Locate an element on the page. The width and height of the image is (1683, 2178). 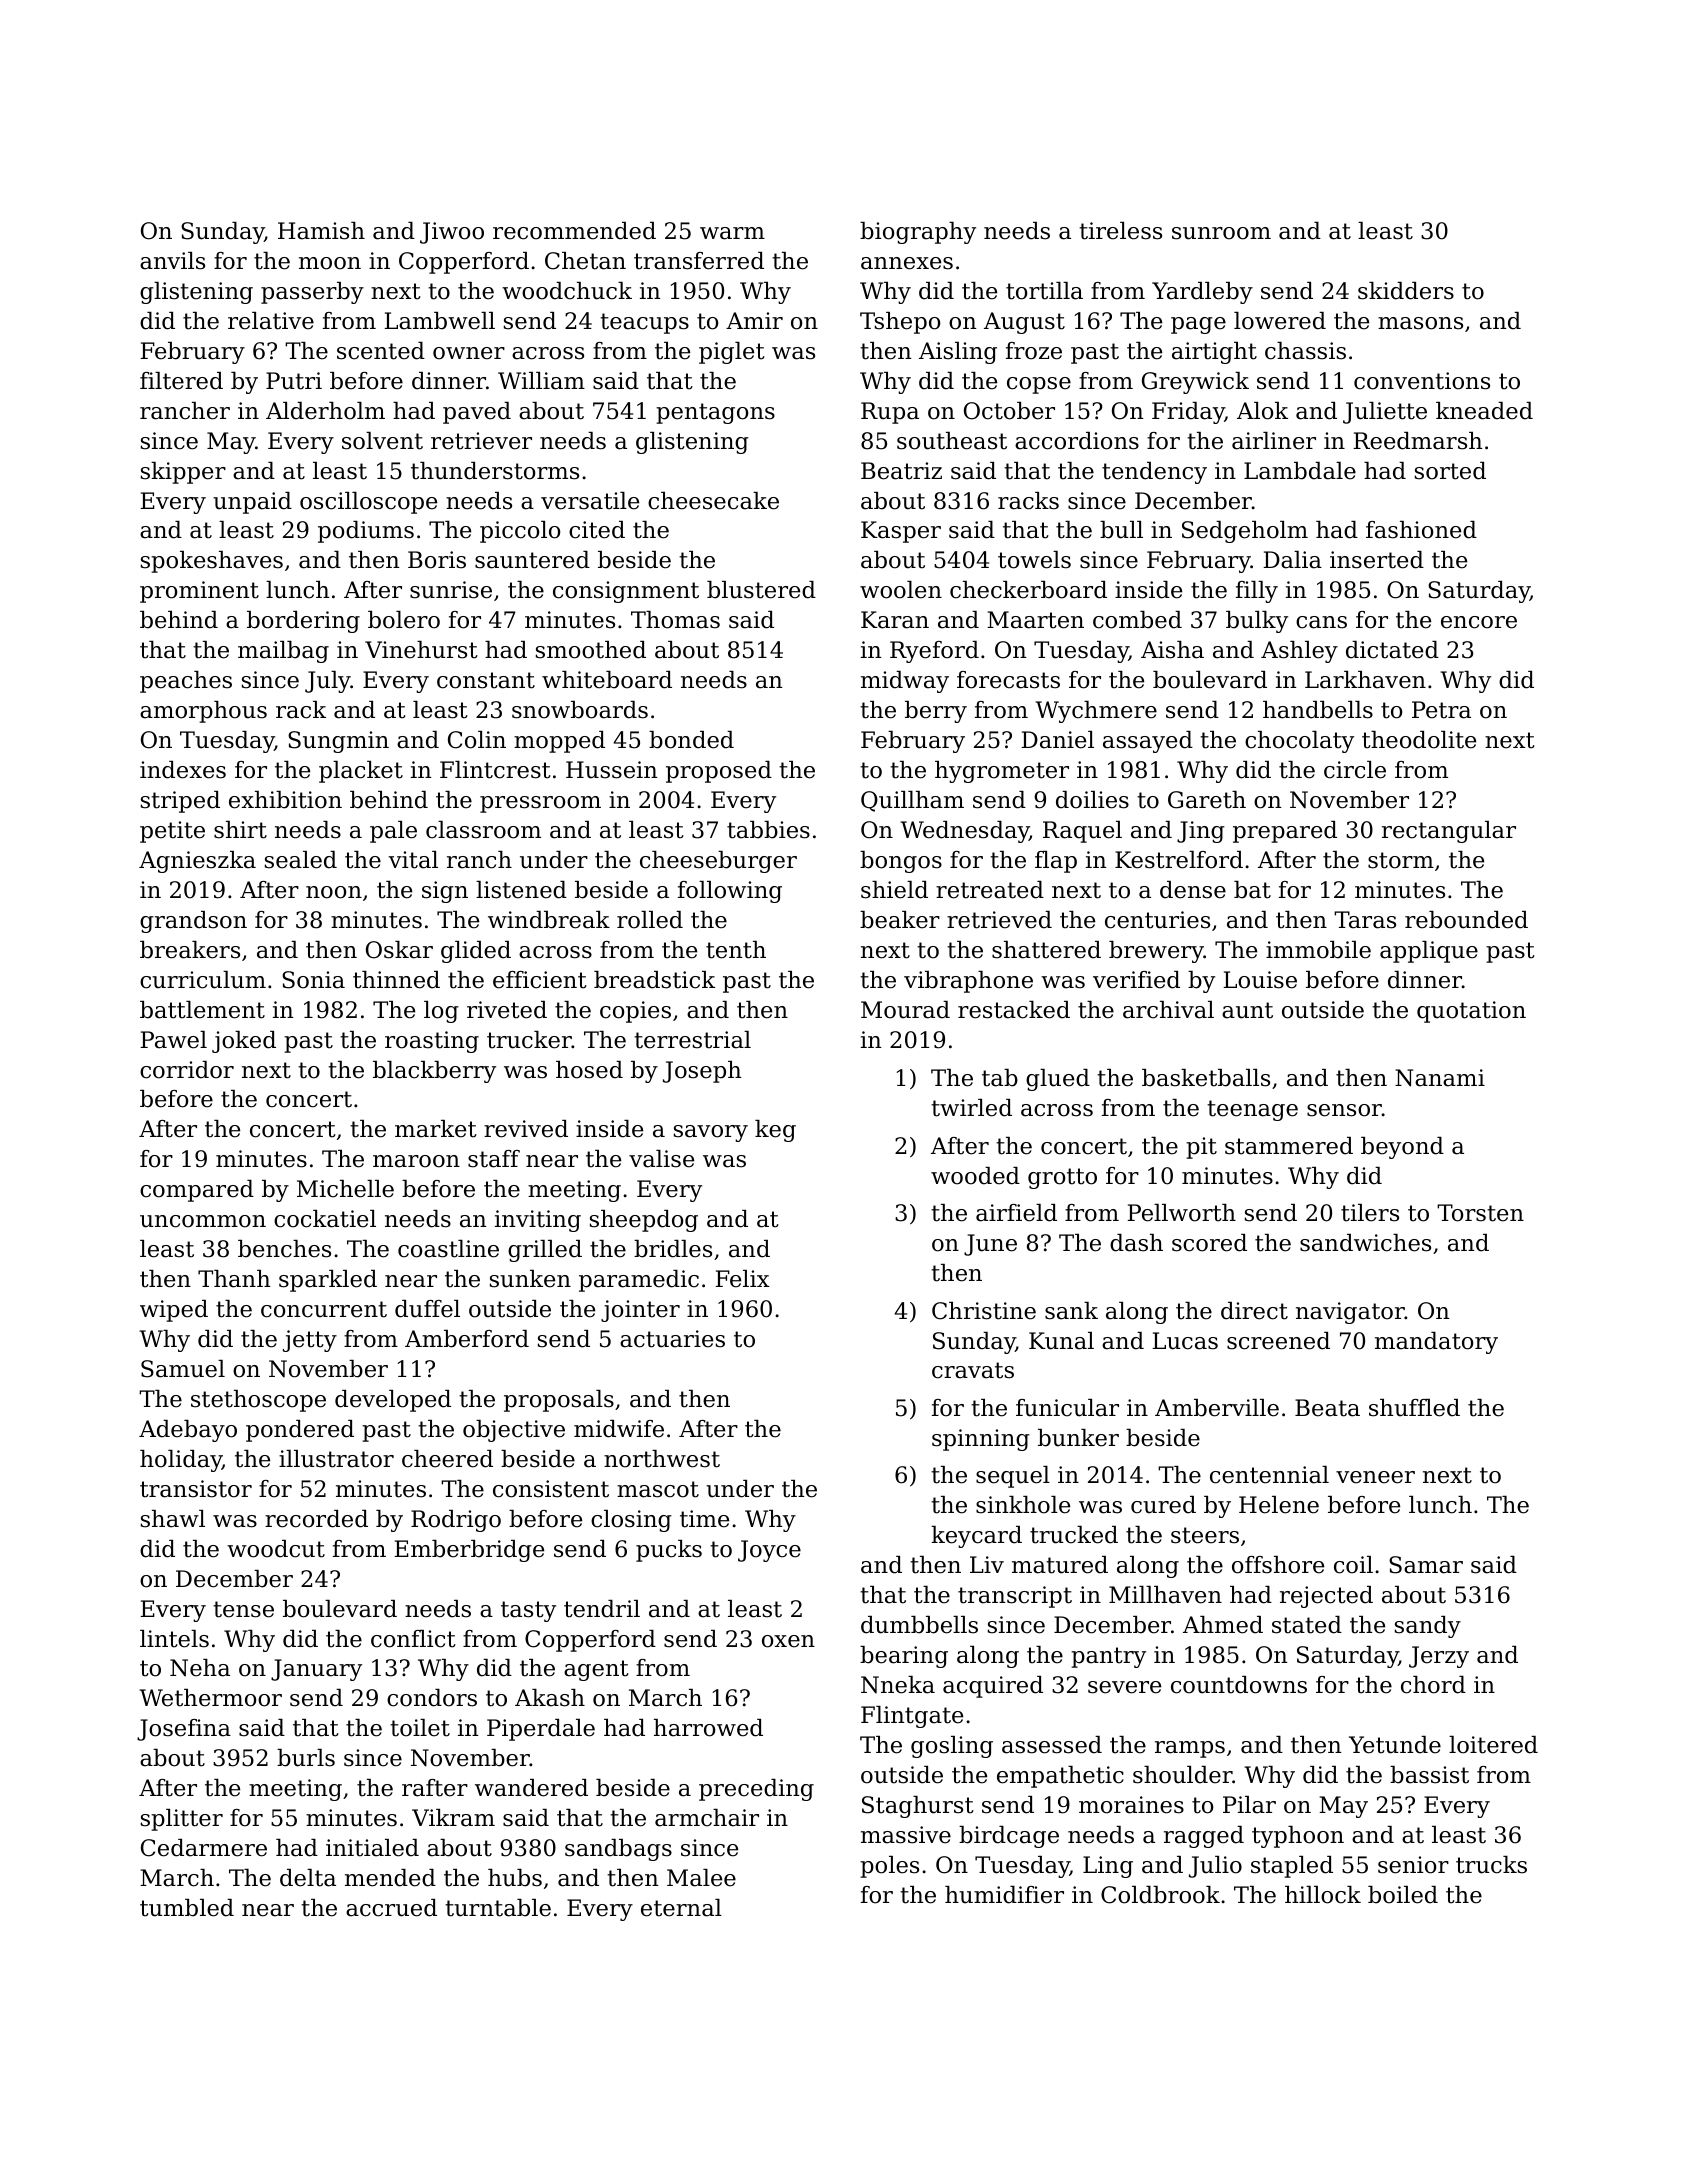
warm is located at coordinates (732, 233).
